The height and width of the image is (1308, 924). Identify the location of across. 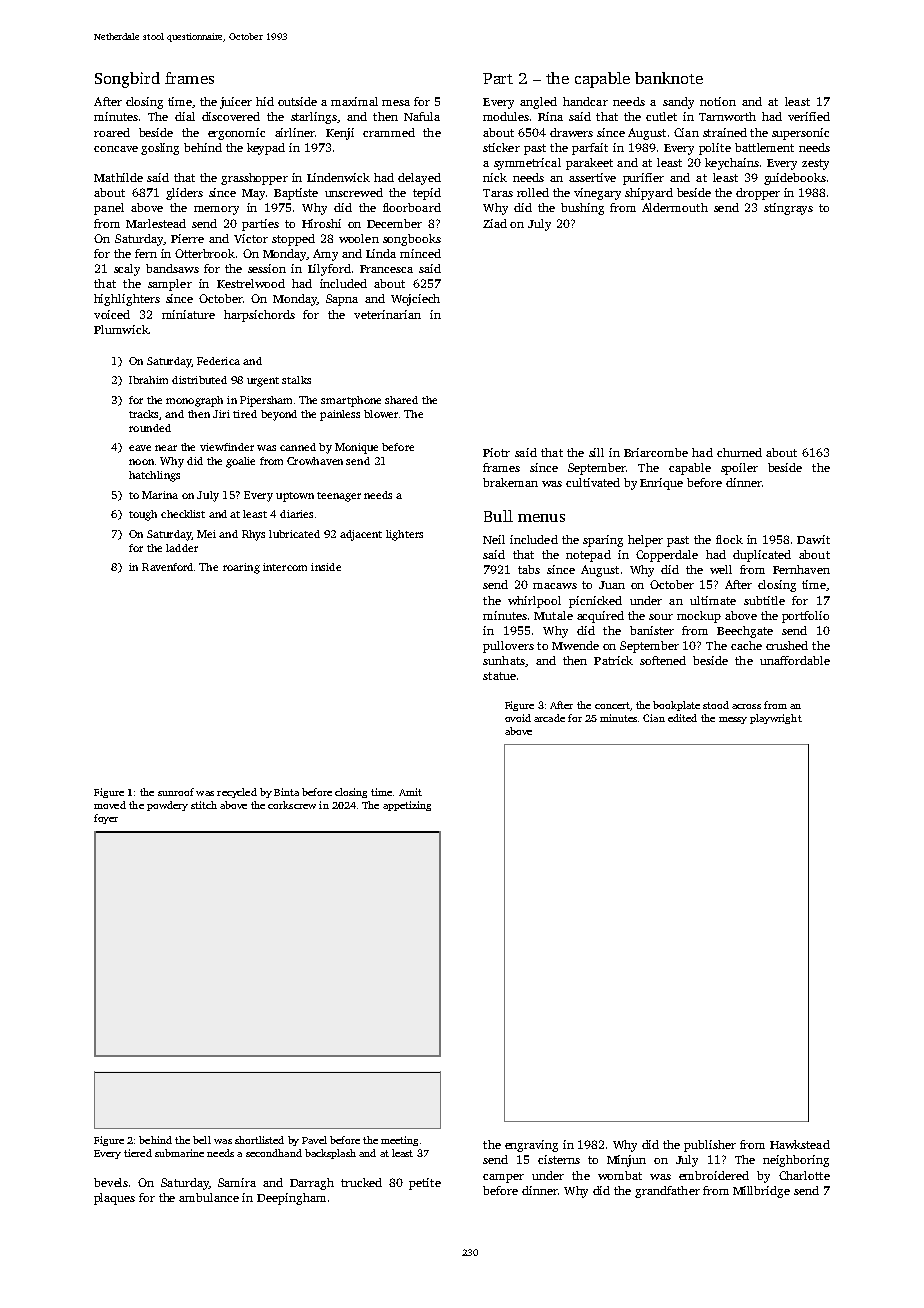
(746, 706).
